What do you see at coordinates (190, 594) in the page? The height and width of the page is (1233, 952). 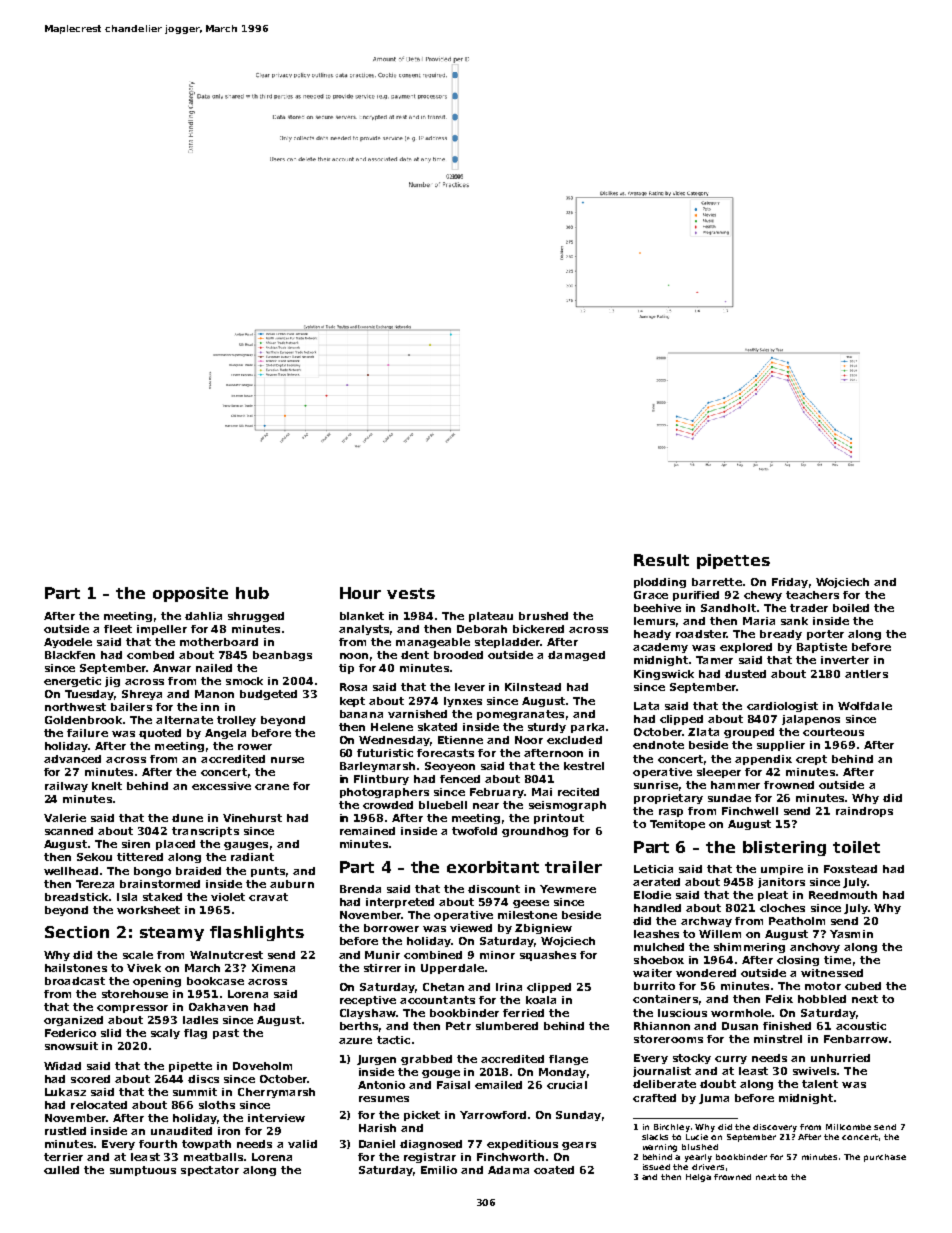 I see `opposite` at bounding box center [190, 594].
